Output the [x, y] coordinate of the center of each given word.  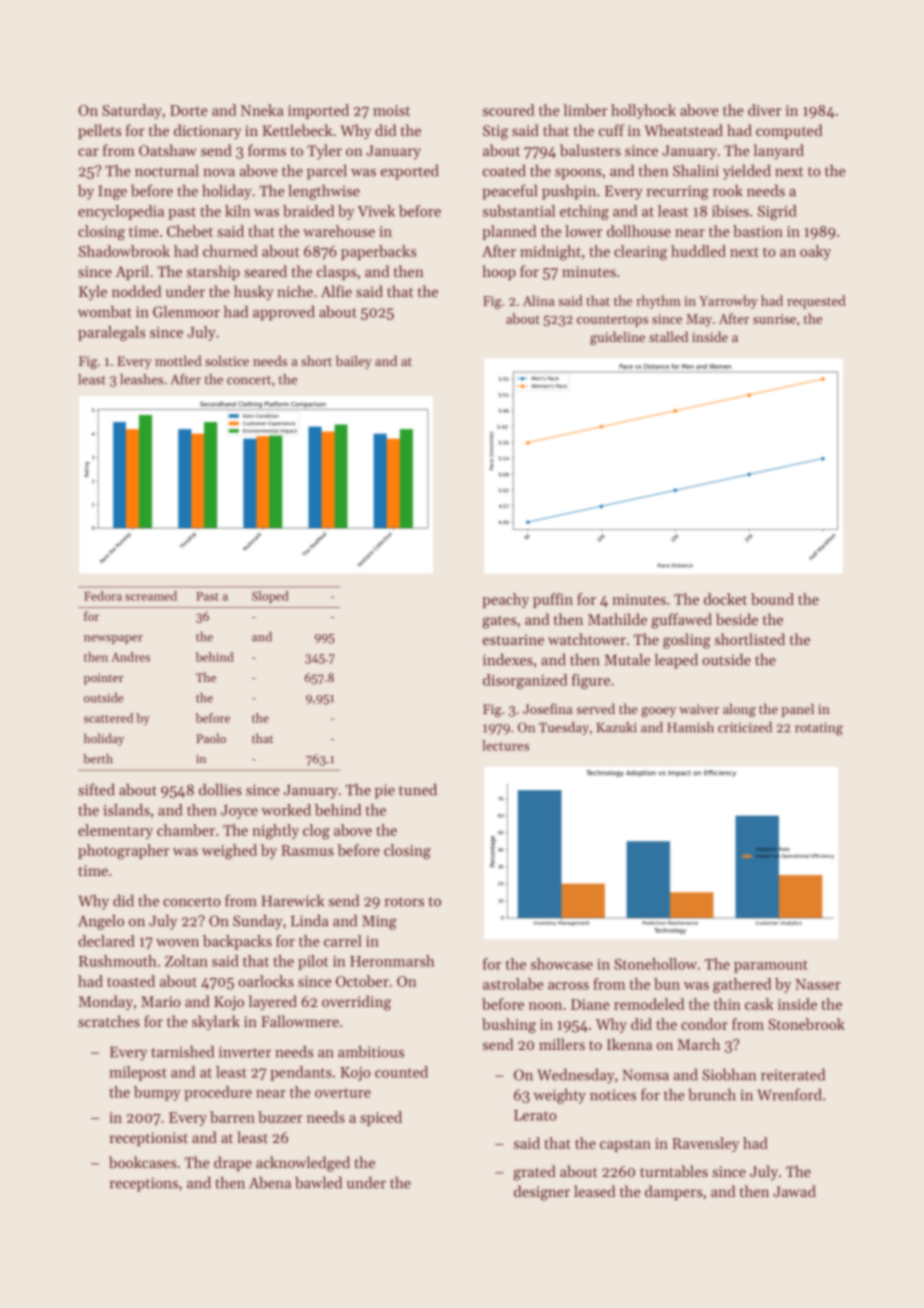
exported [410, 172]
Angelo [101, 922]
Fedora [103, 596]
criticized [745, 727]
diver [764, 110]
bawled [318, 1182]
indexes [508, 659]
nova [219, 173]
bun [667, 984]
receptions [143, 1184]
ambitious [371, 1052]
